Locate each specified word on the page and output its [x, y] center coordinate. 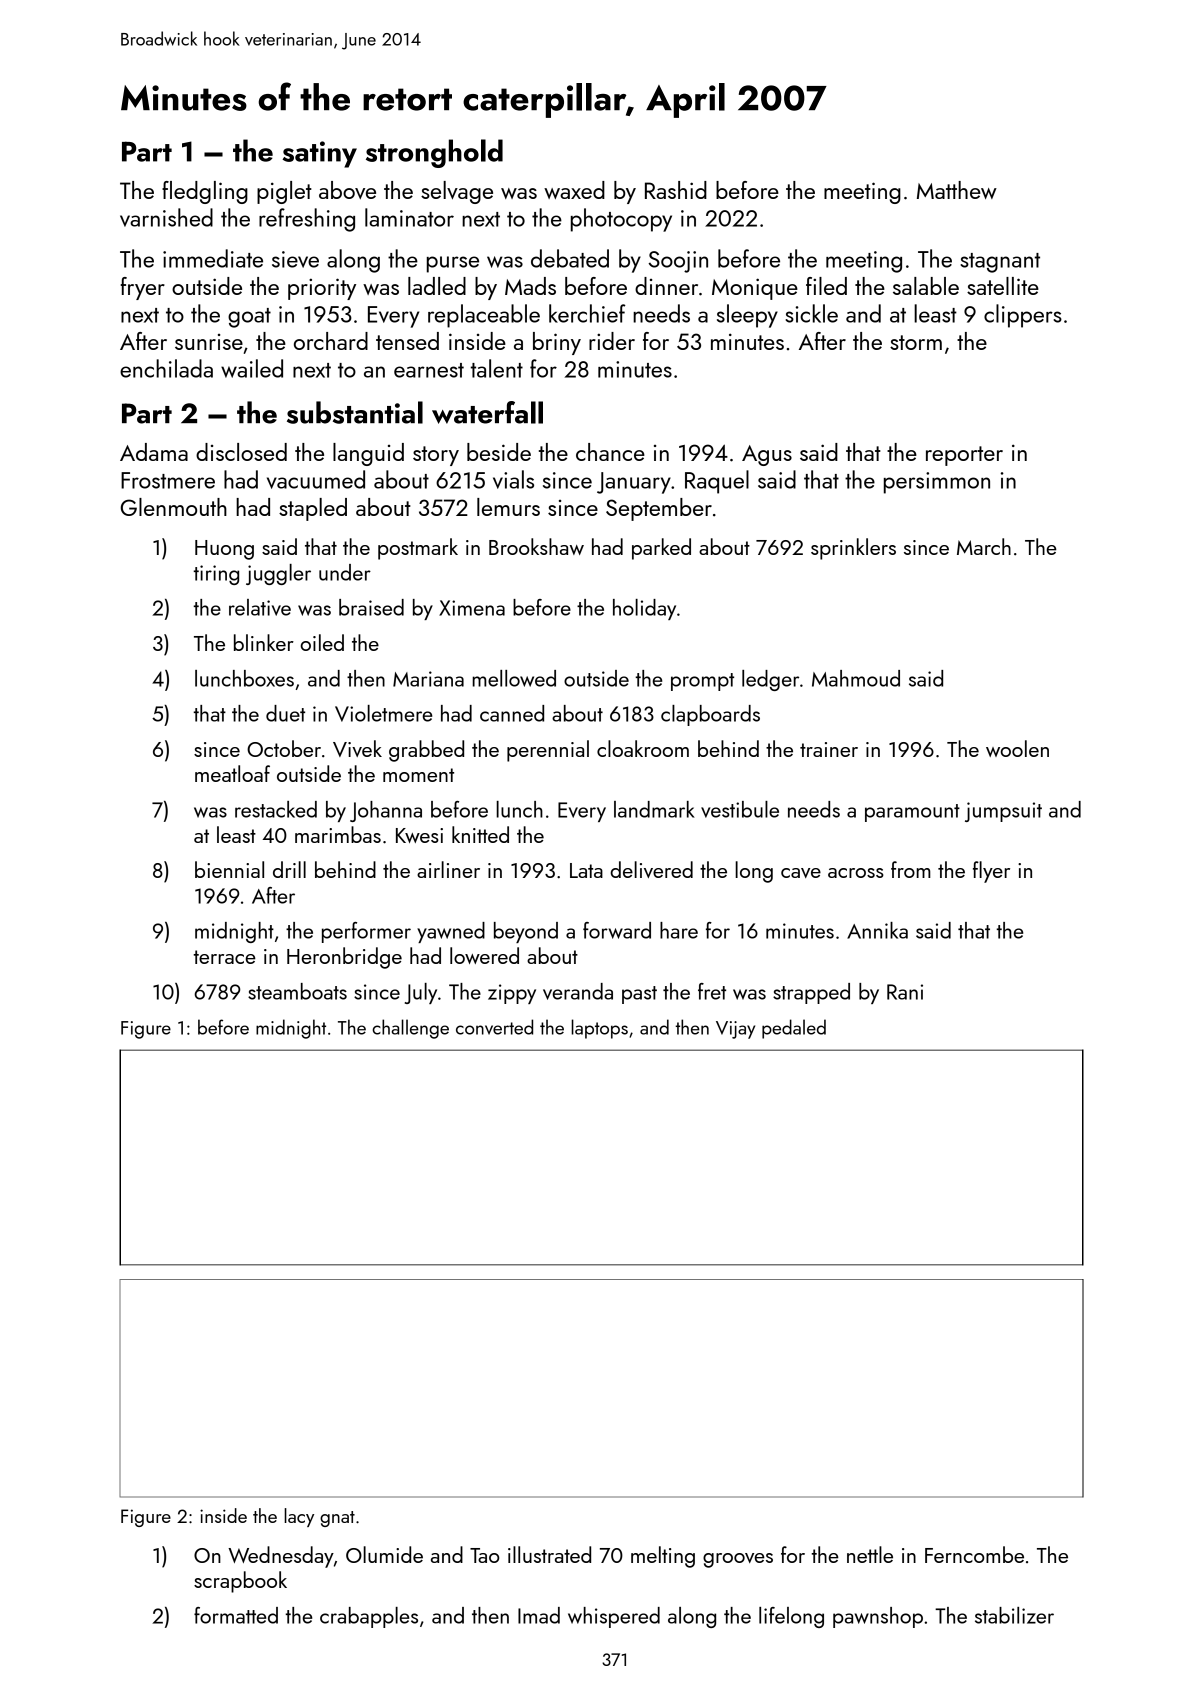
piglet [284, 192]
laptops [599, 1029]
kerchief [587, 313]
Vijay [735, 1030]
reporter [964, 456]
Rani [905, 992]
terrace [224, 957]
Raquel [717, 482]
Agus [767, 455]
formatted [236, 1615]
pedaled [794, 1029]
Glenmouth [174, 507]
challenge [411, 1029]
